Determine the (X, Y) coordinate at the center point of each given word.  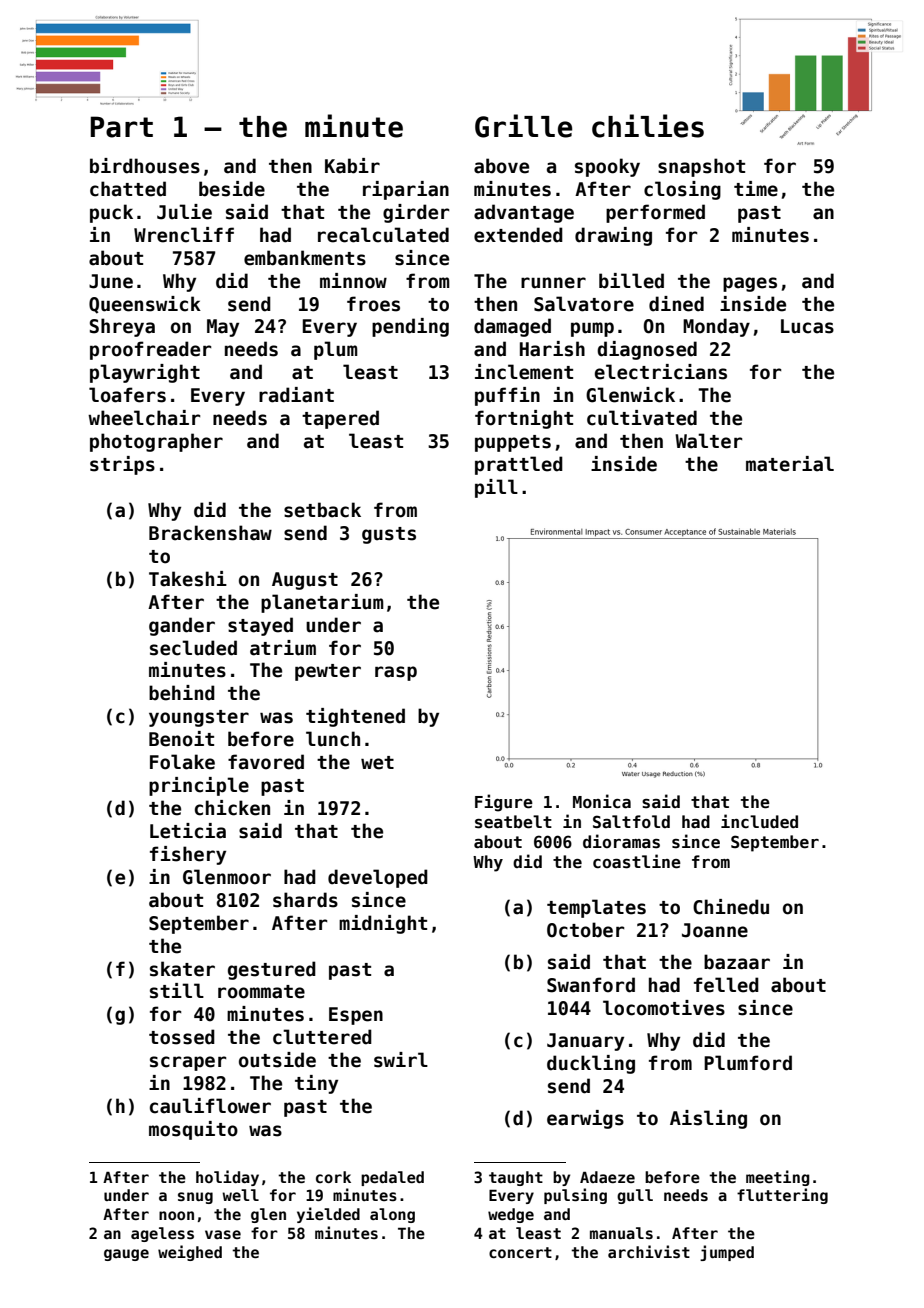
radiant (296, 395)
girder (416, 213)
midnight (383, 924)
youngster (199, 718)
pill (496, 488)
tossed (182, 1037)
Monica (602, 801)
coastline (637, 861)
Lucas (807, 326)
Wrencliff (184, 235)
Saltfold (631, 821)
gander (182, 626)
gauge (126, 1255)
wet (377, 763)
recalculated (383, 235)
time (756, 189)
